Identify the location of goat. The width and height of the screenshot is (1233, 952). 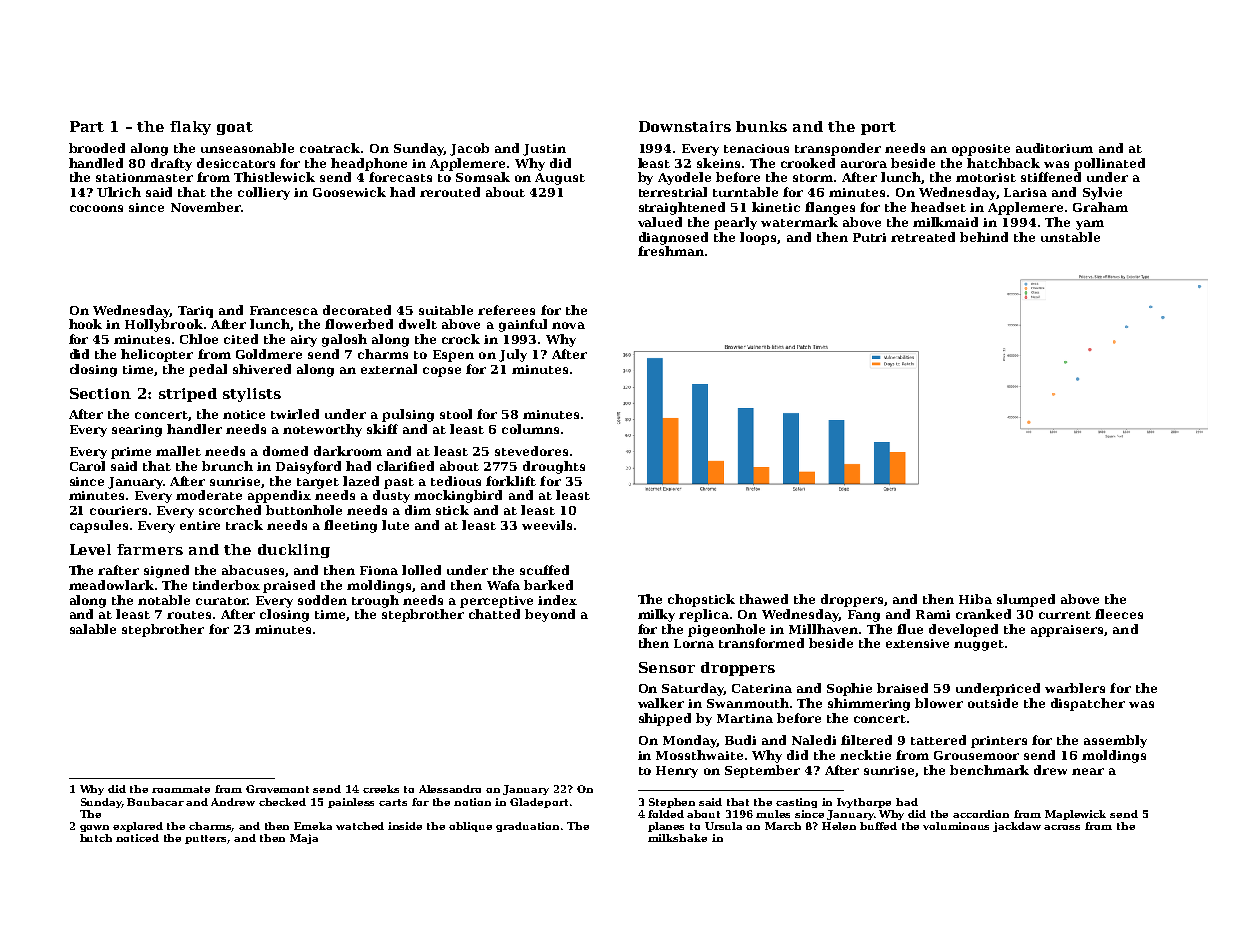
(235, 128).
